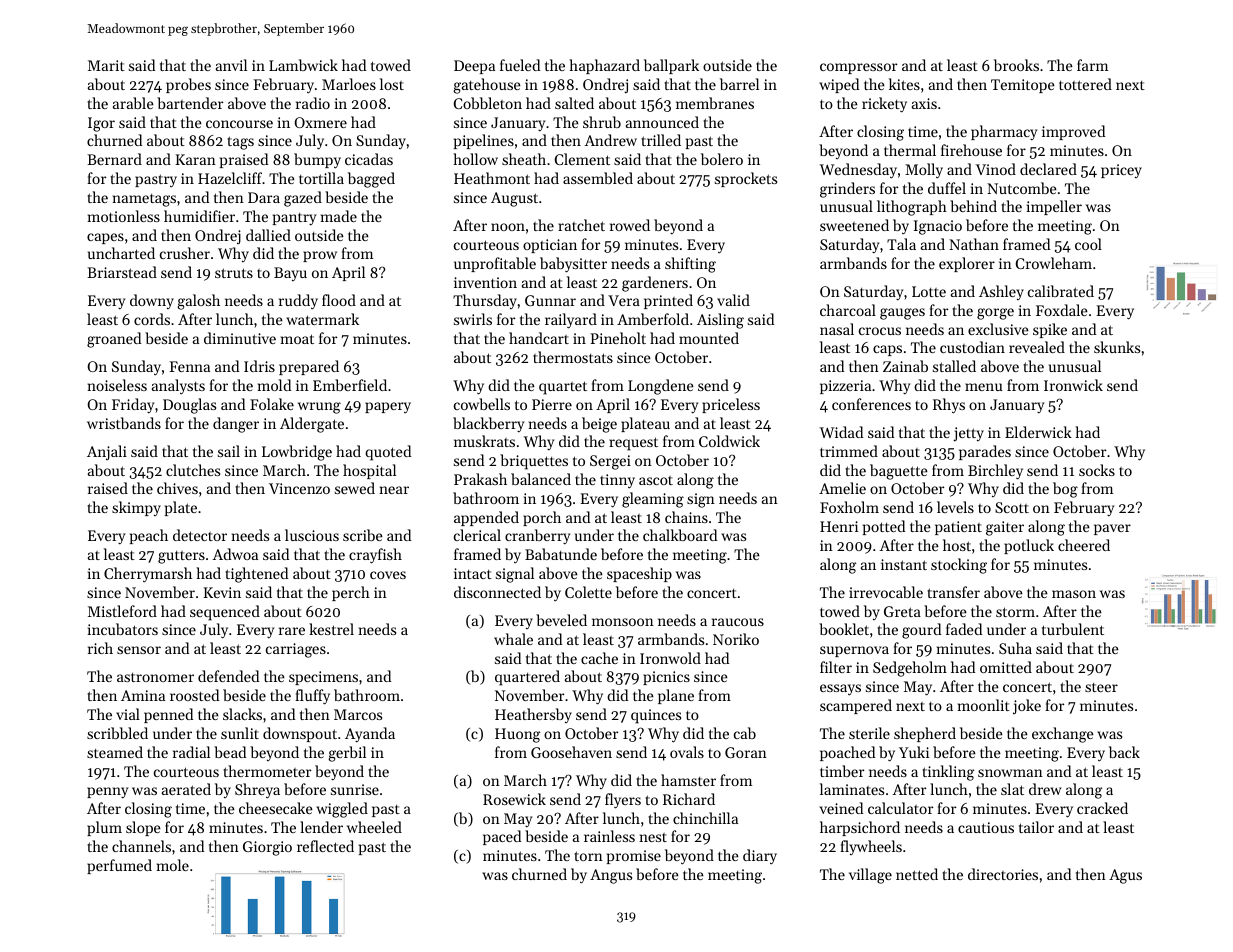 The image size is (1233, 952). Describe the element at coordinates (611, 876) in the page. I see `Angus` at that location.
